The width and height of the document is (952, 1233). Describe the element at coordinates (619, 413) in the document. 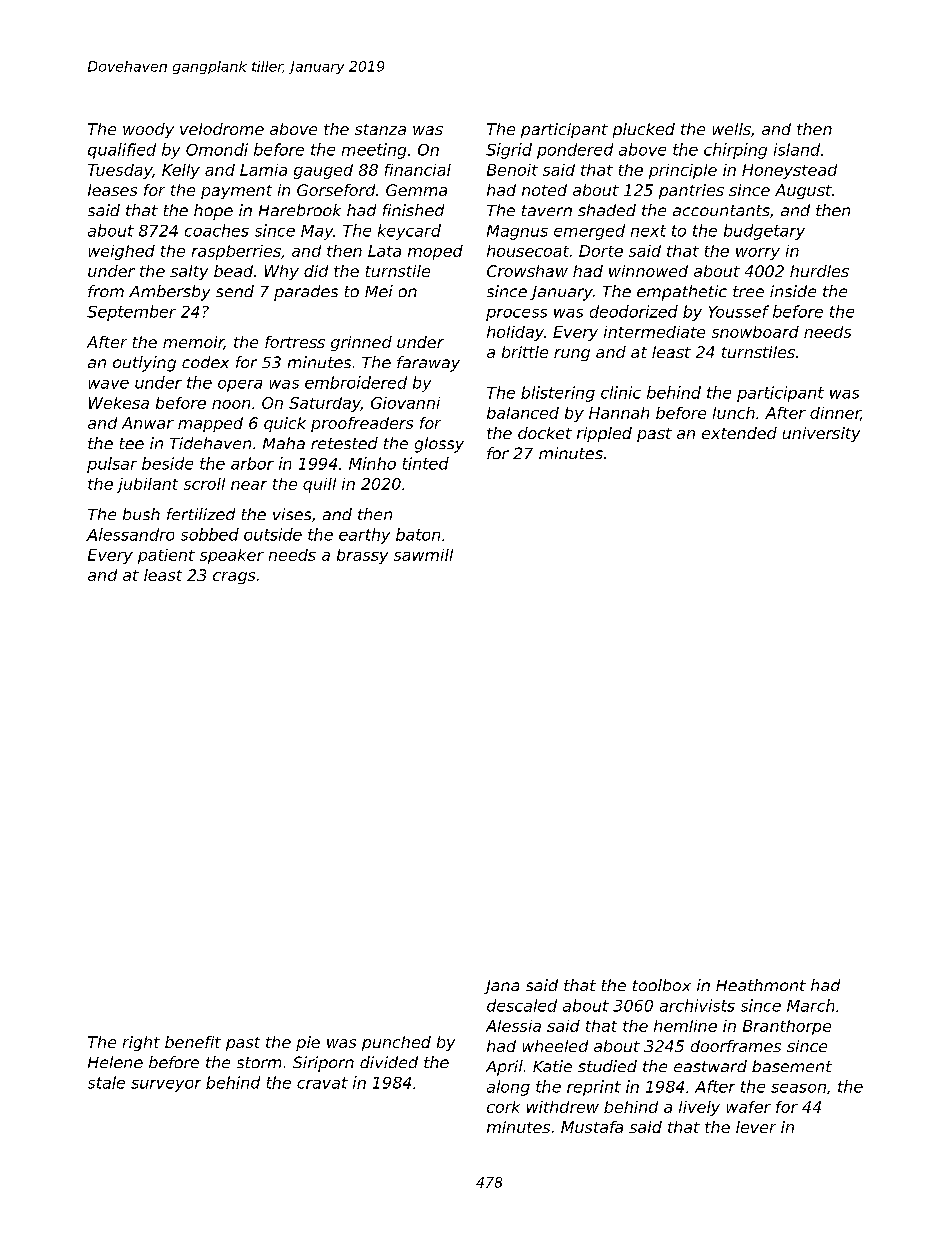

I see `Hannah` at that location.
